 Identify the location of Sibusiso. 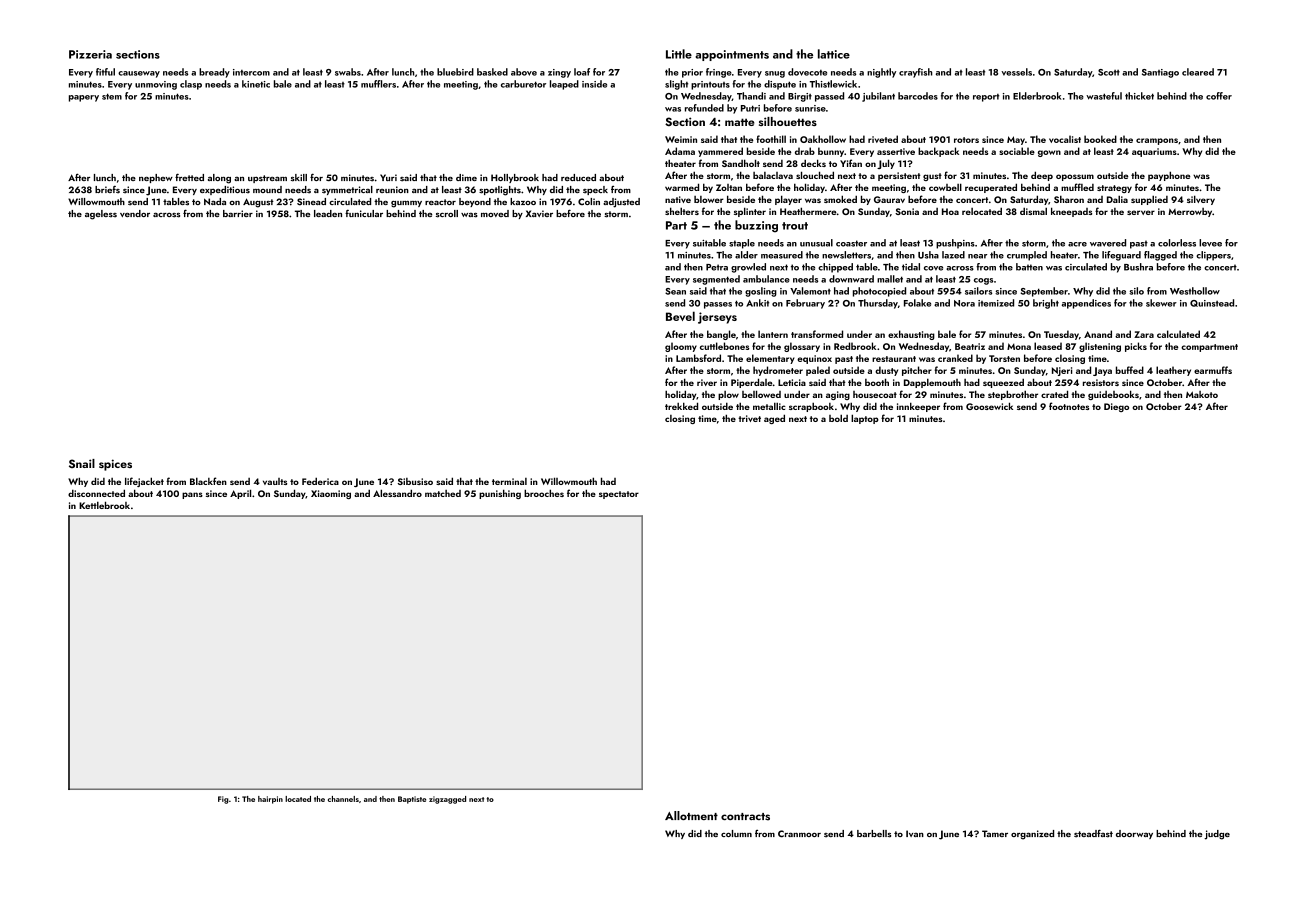
(415, 481).
